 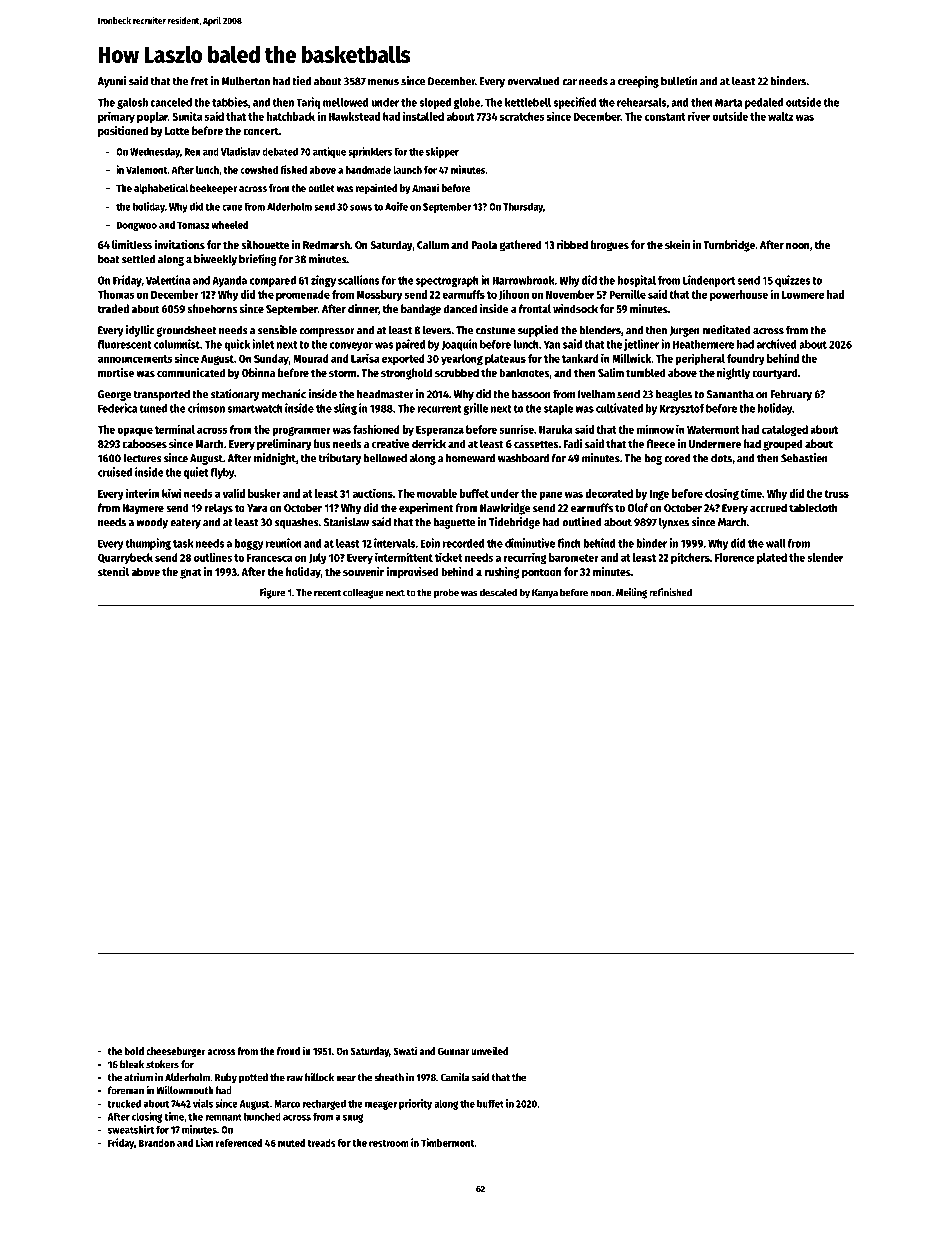 What do you see at coordinates (670, 592) in the screenshot?
I see `refinished` at bounding box center [670, 592].
